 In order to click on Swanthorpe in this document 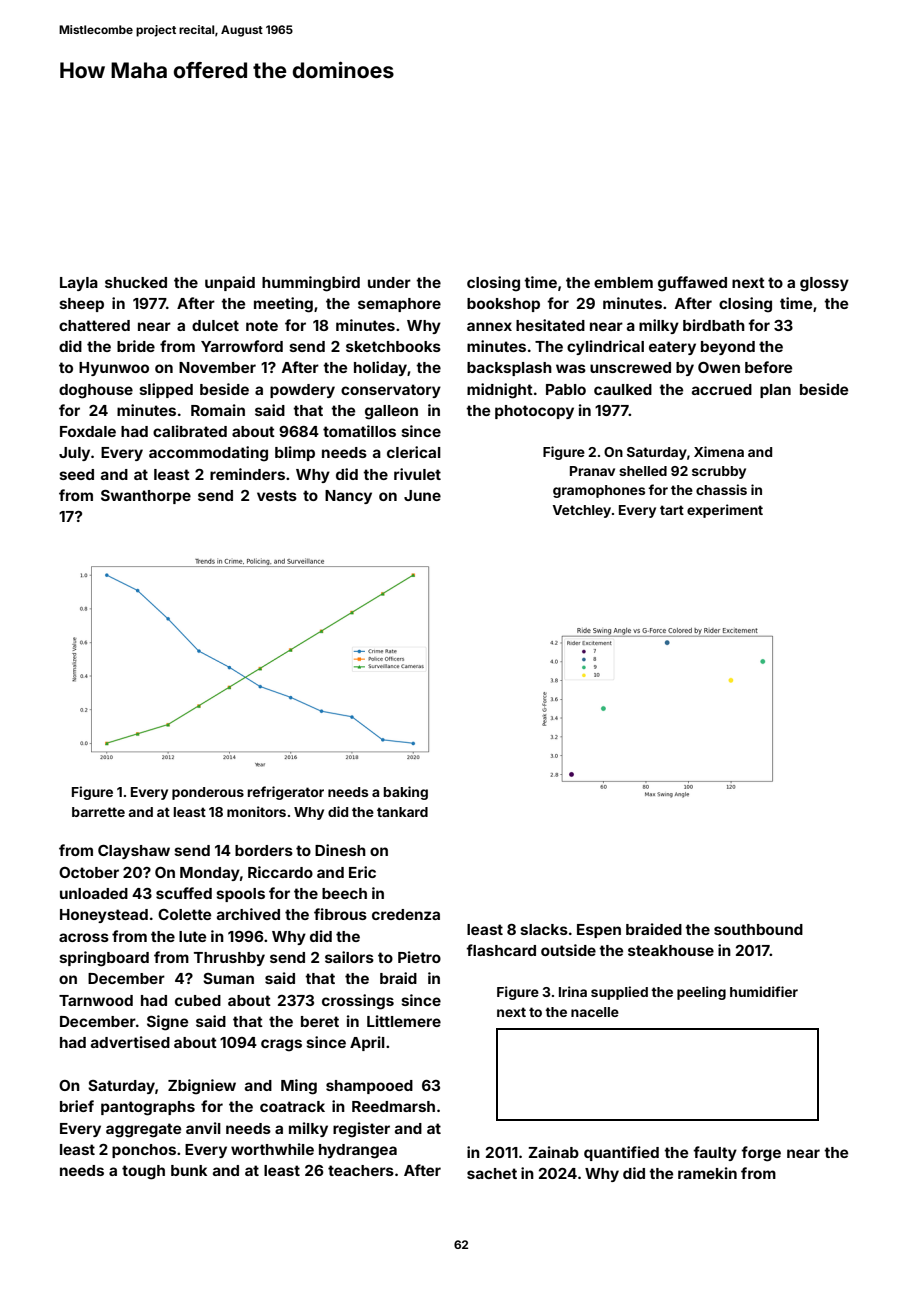, I will do `click(146, 497)`.
